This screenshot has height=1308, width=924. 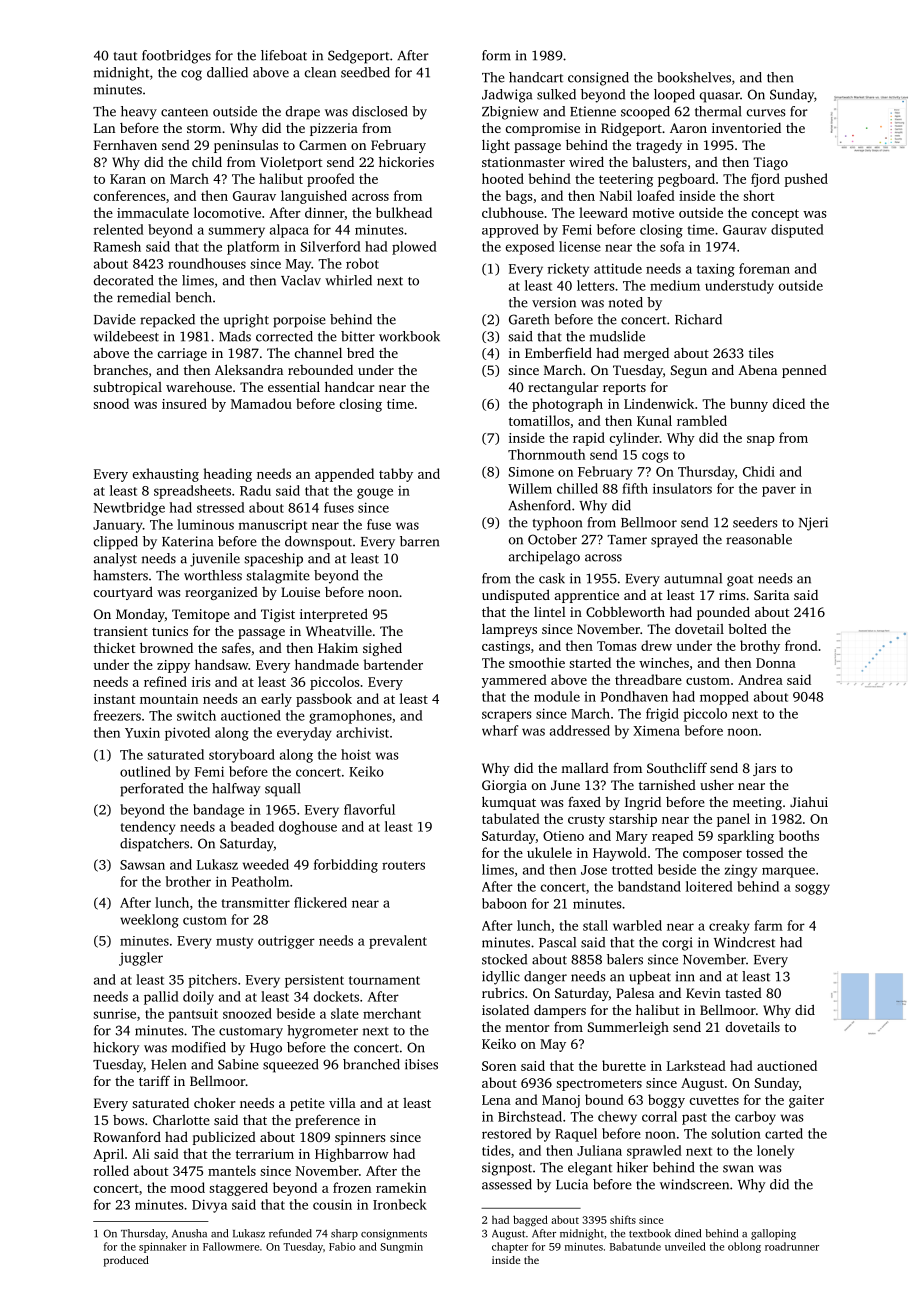 I want to click on approved, so click(x=510, y=231).
